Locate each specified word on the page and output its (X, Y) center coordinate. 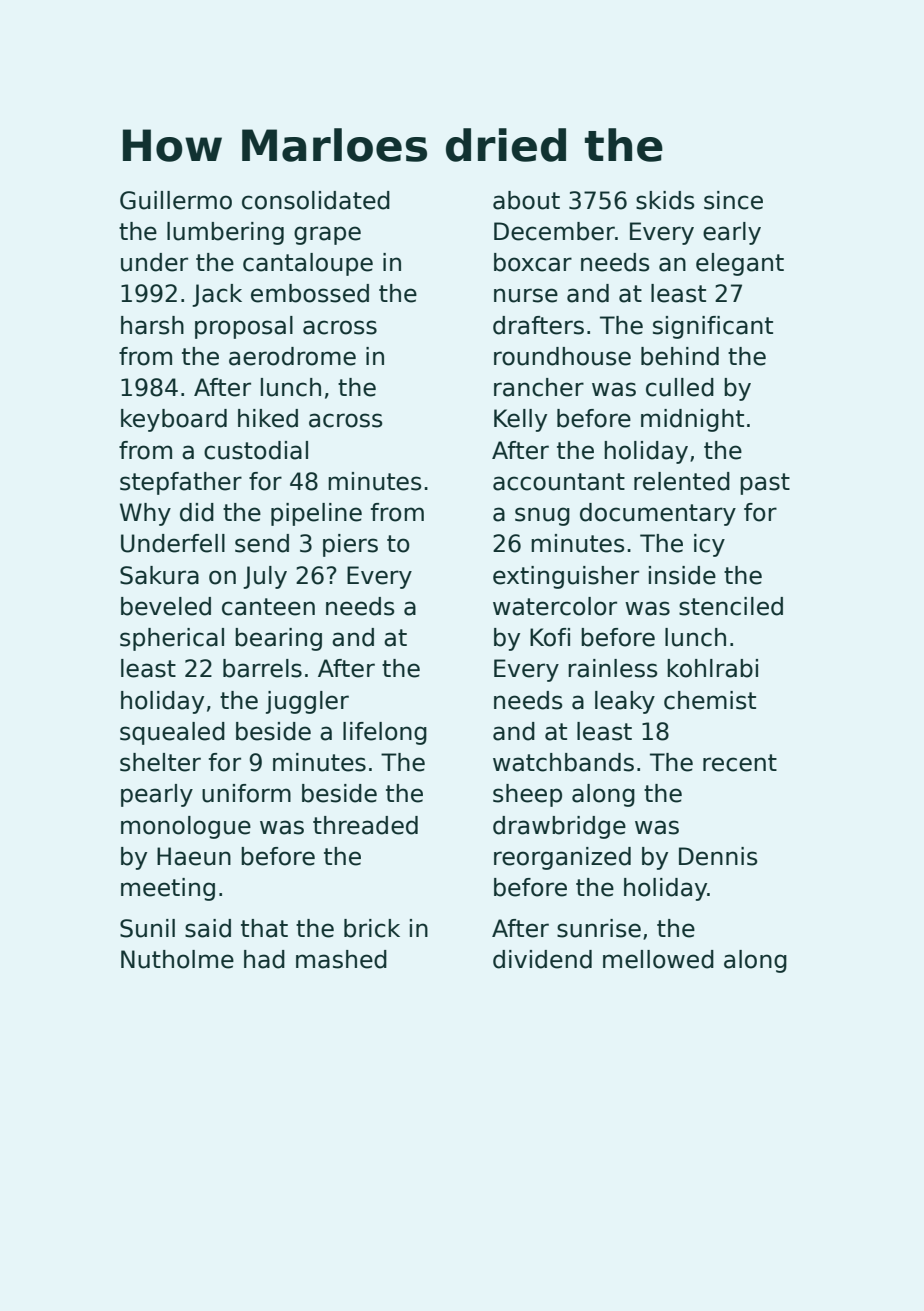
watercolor (555, 606)
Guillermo (176, 200)
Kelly (520, 420)
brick (372, 928)
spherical (172, 639)
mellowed (658, 959)
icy (709, 545)
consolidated (316, 200)
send (262, 543)
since (733, 200)
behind (680, 356)
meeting (168, 889)
